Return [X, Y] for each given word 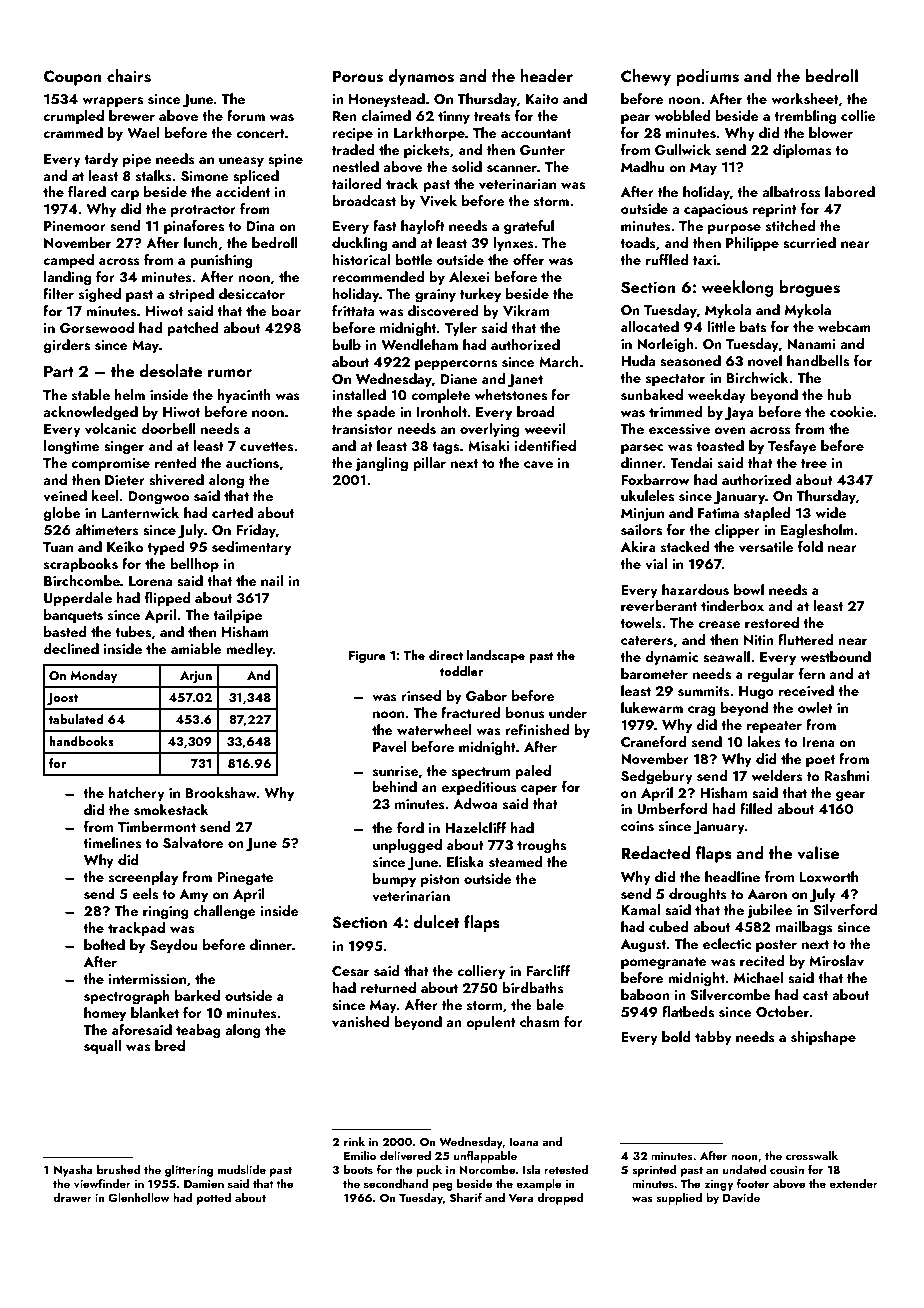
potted [214, 1199]
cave [538, 465]
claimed [386, 115]
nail [272, 580]
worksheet [805, 99]
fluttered [805, 639]
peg [442, 1186]
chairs [129, 76]
